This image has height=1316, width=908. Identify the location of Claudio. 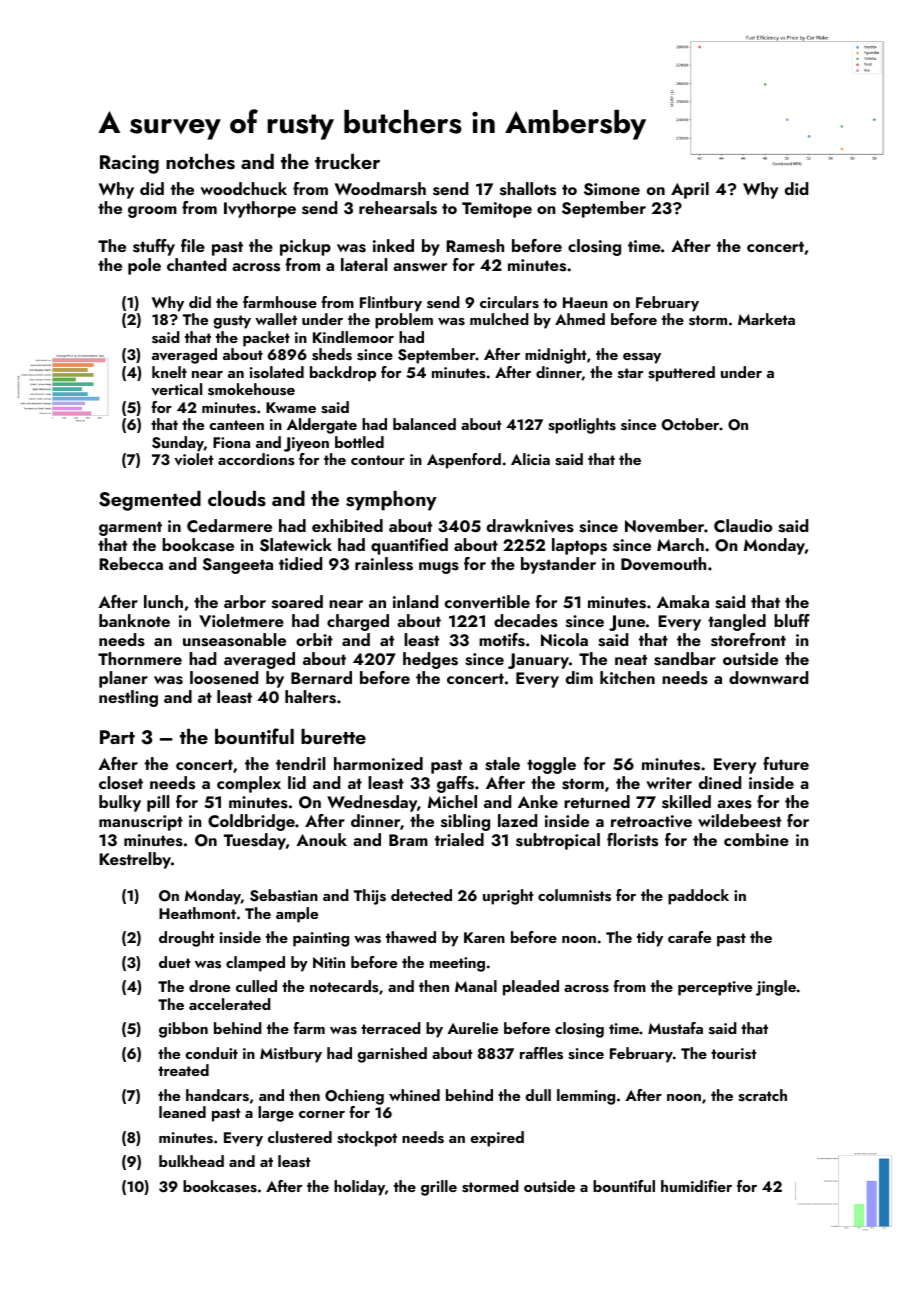
(743, 526).
